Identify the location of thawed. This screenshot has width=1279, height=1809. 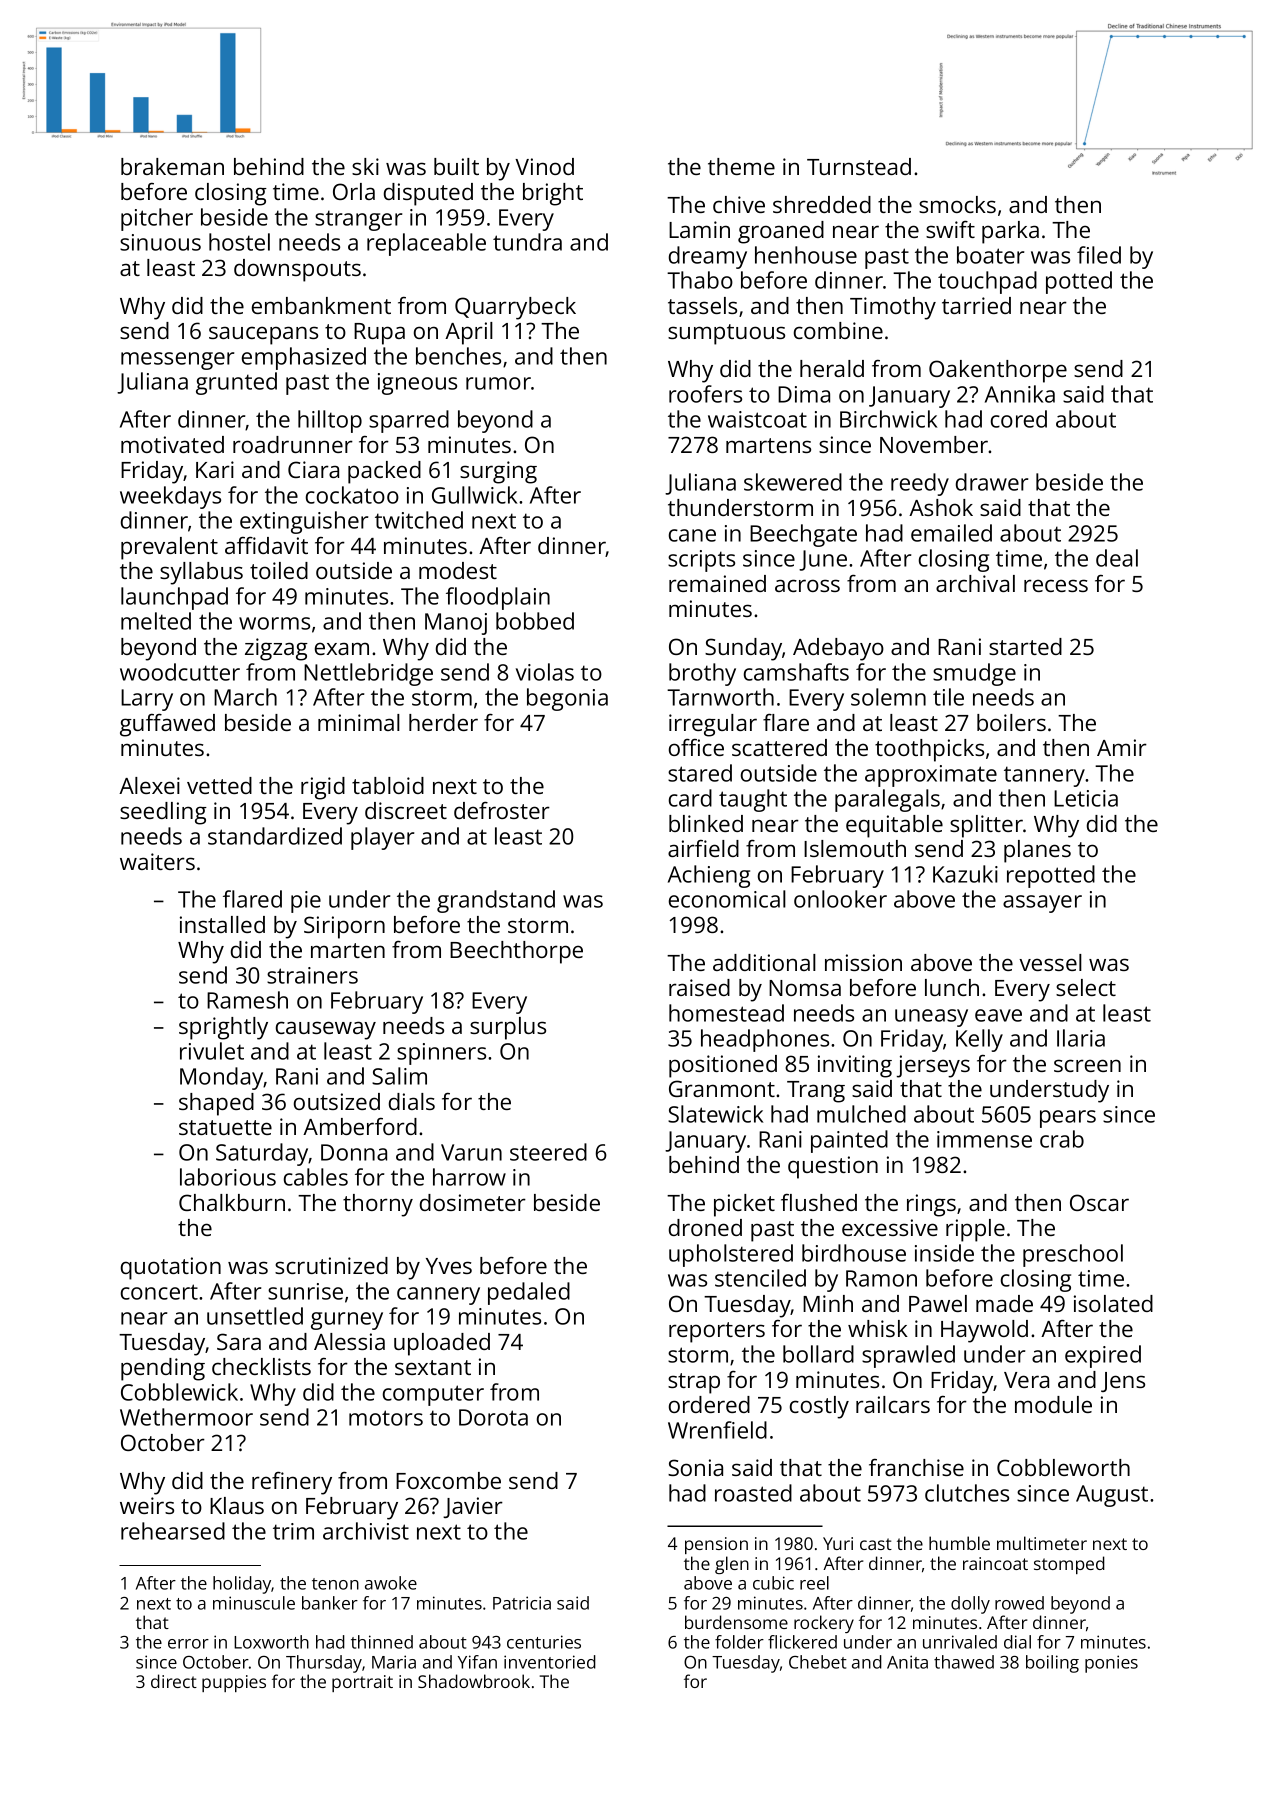
(964, 1662).
